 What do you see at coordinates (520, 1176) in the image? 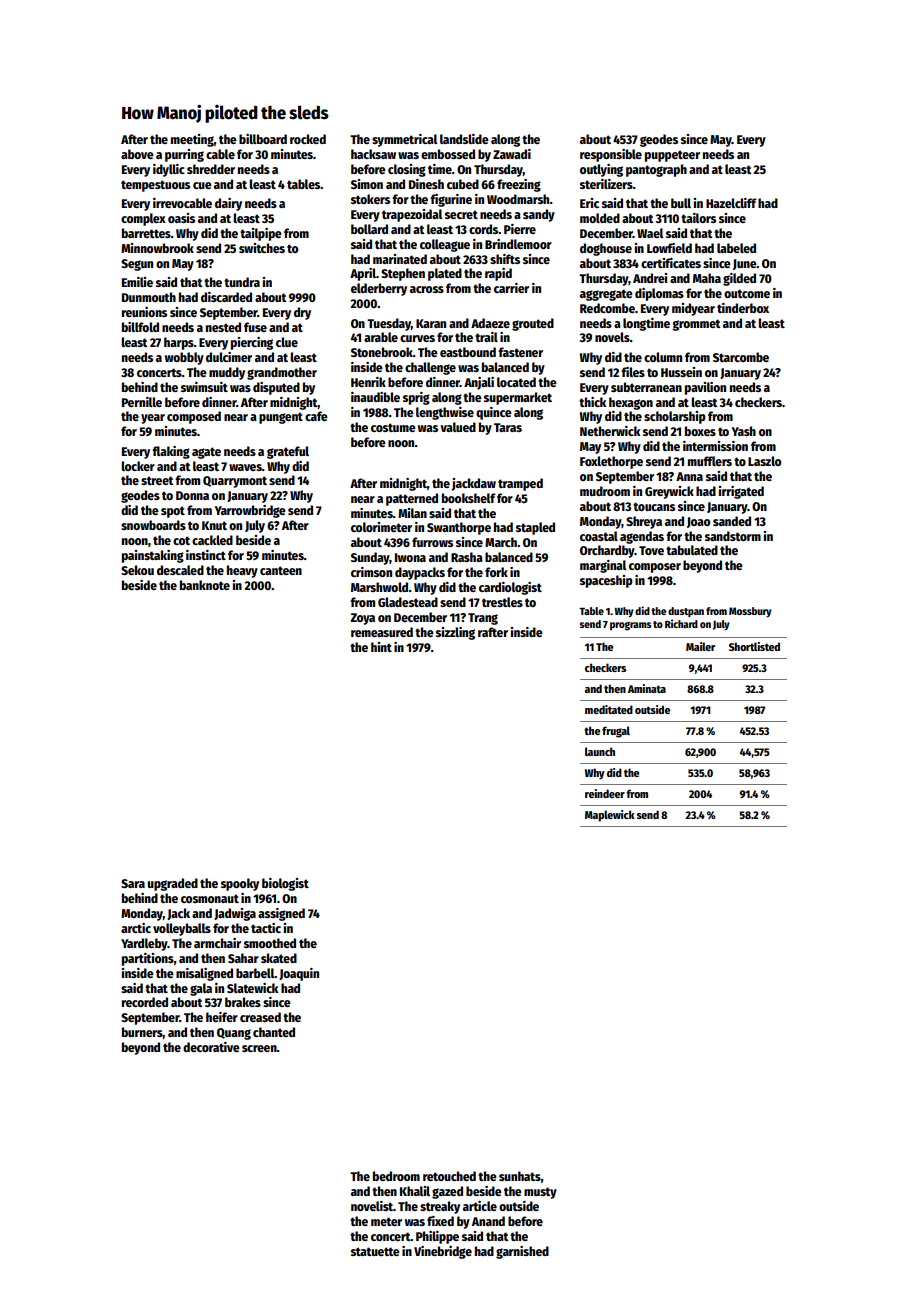
I see `sunhats` at bounding box center [520, 1176].
